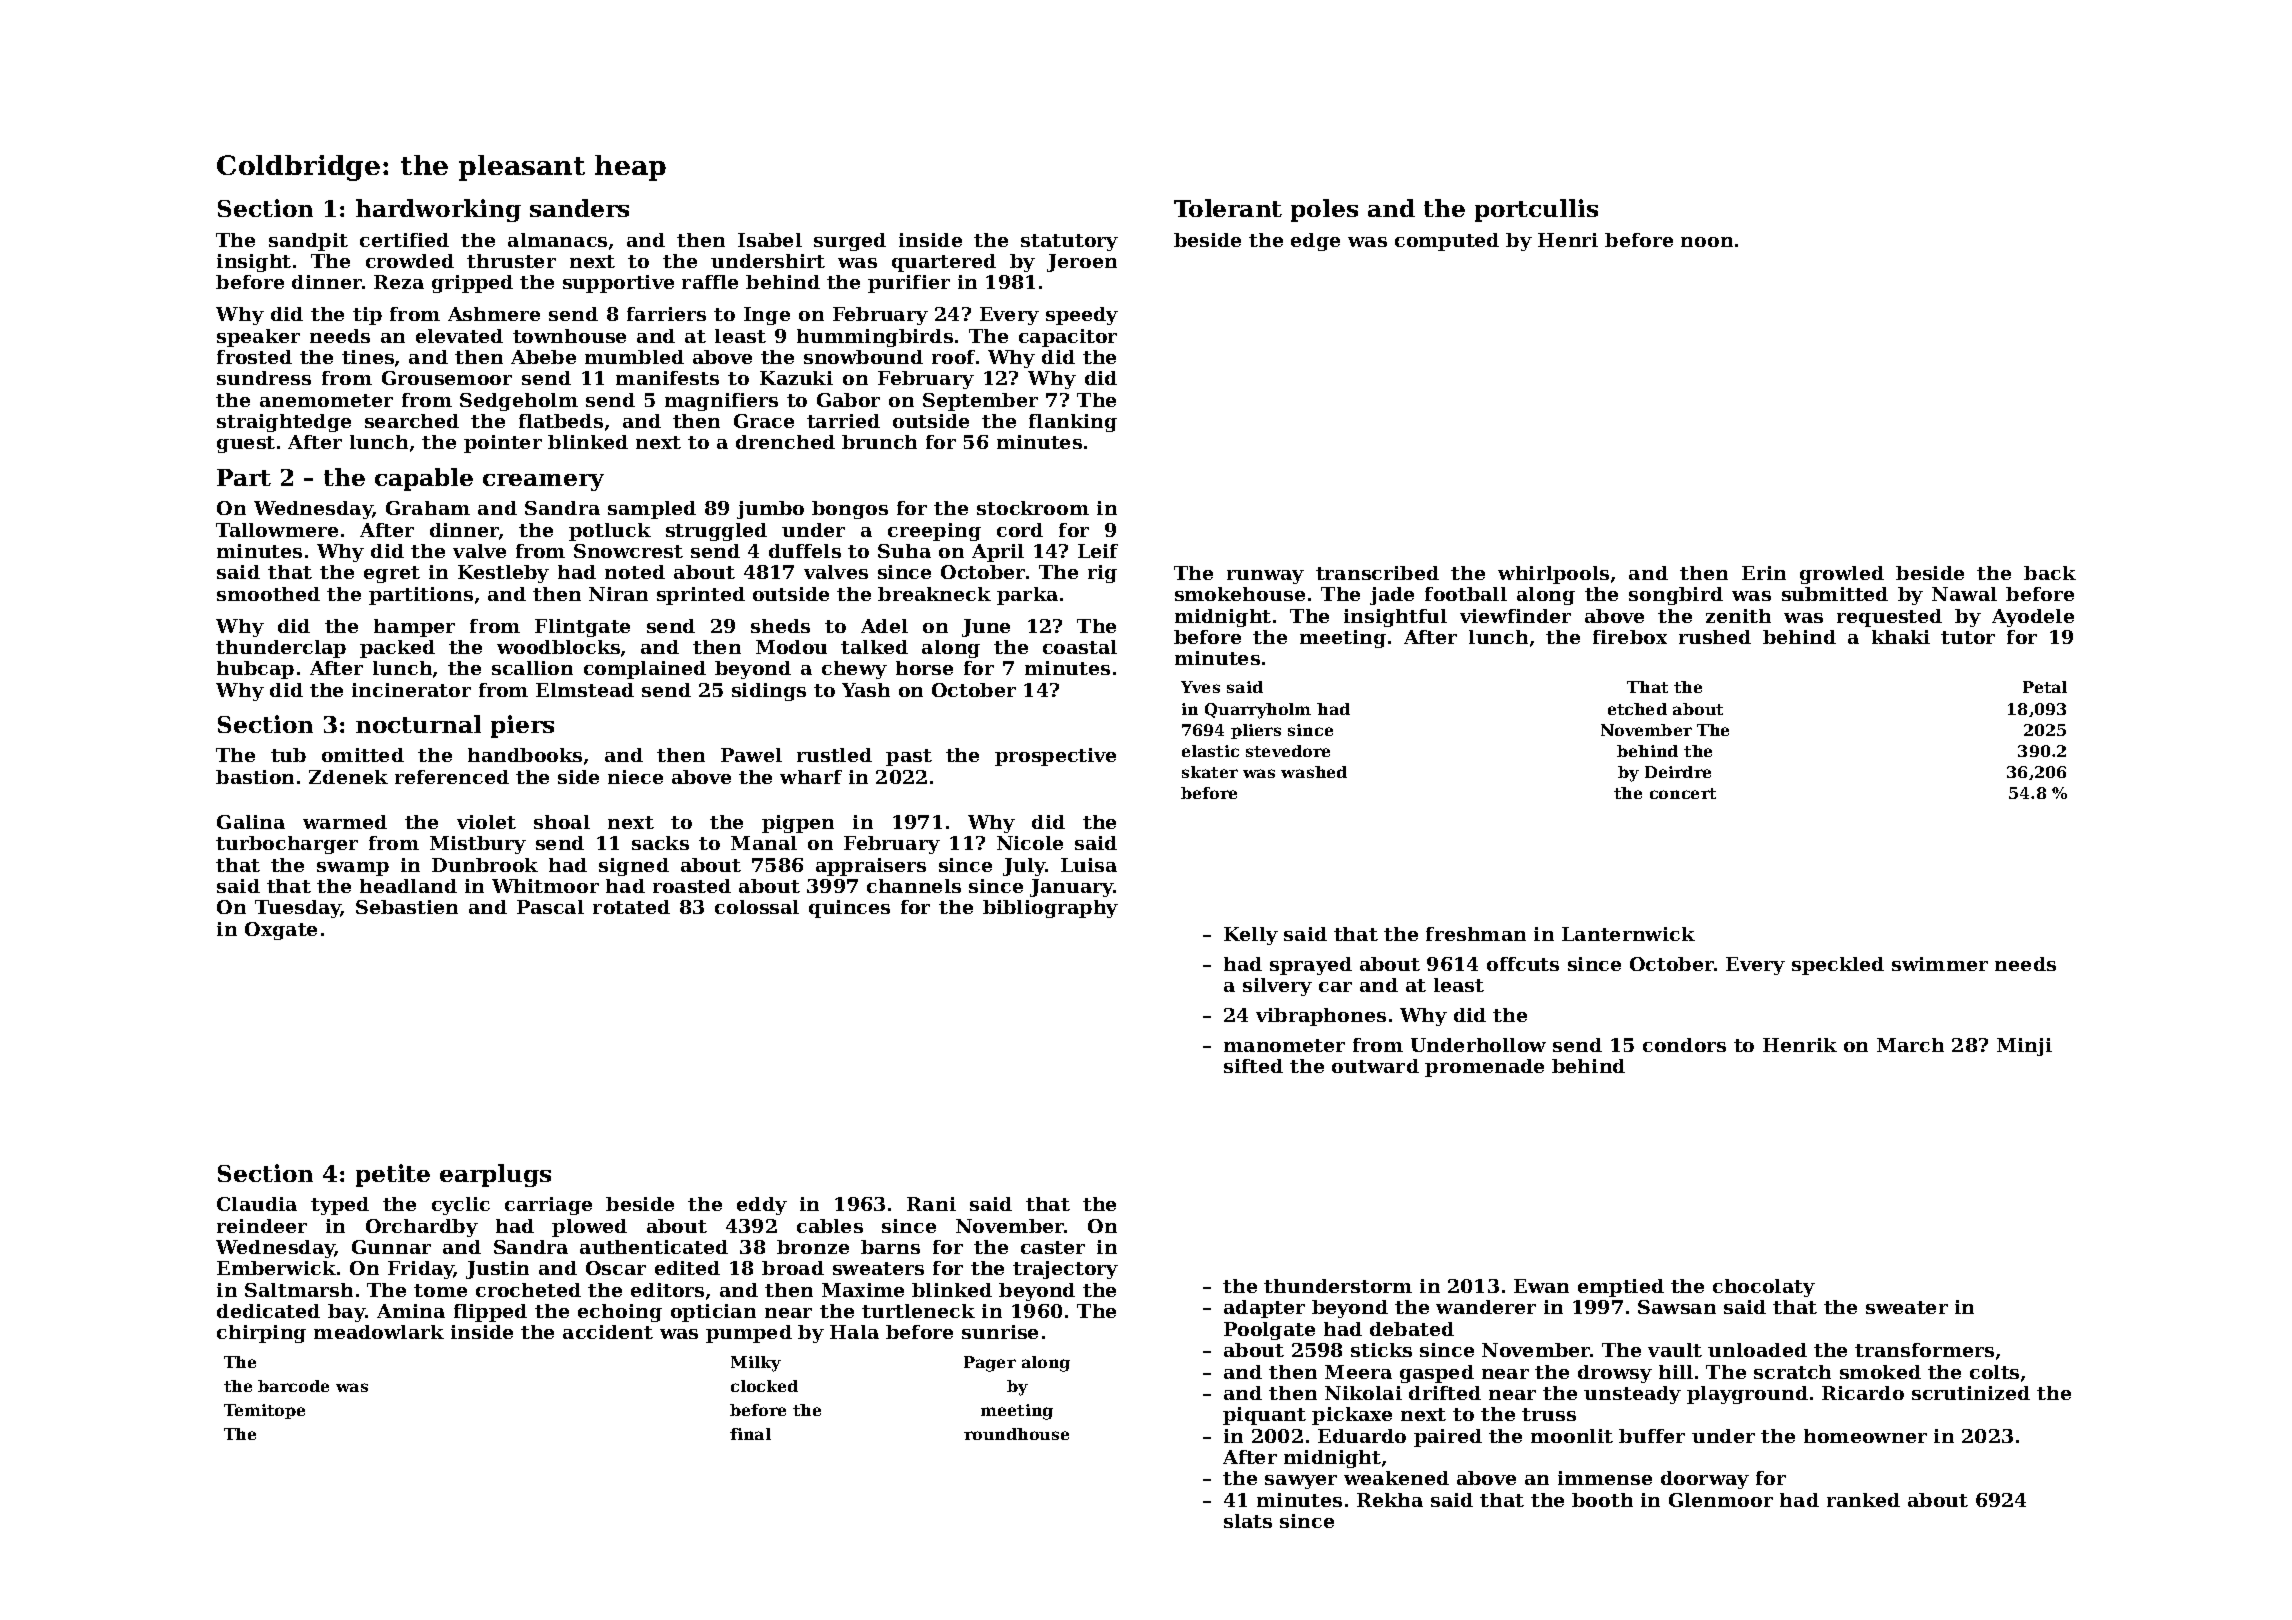 This screenshot has height=1620, width=2292. I want to click on horse, so click(924, 668).
